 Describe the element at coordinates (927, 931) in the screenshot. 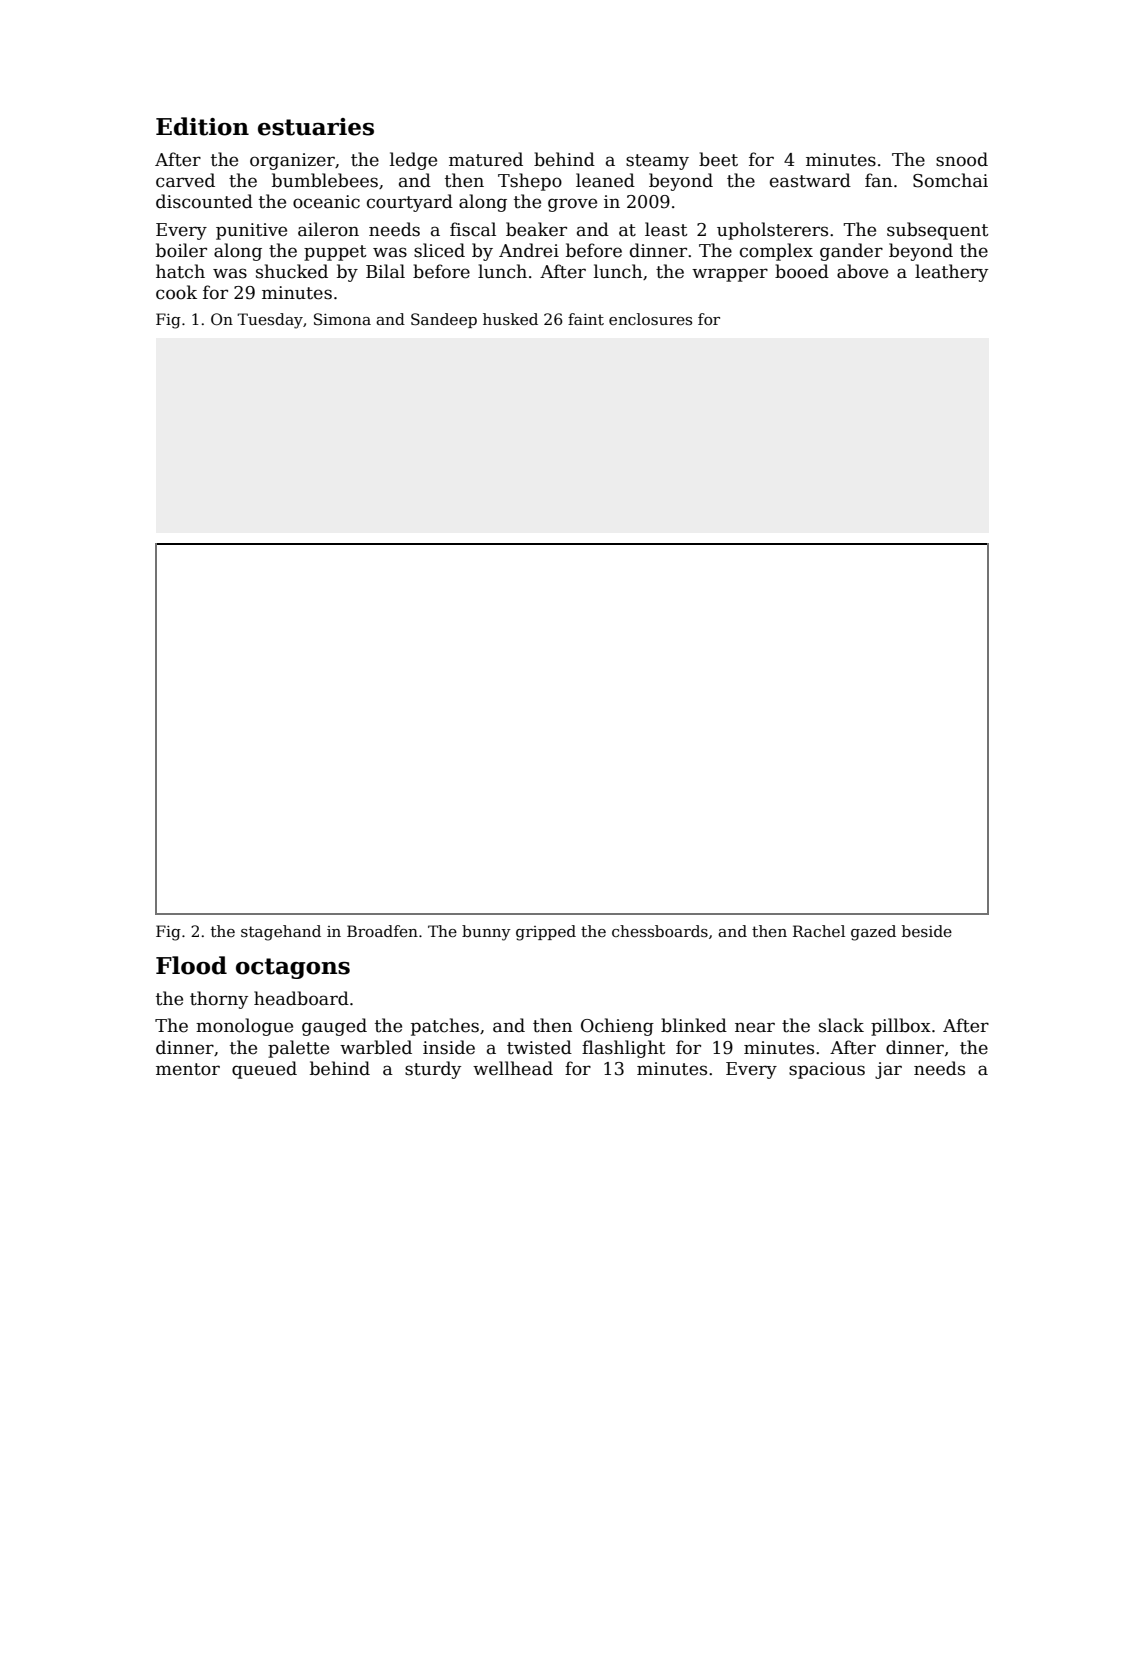

I see `beside` at that location.
